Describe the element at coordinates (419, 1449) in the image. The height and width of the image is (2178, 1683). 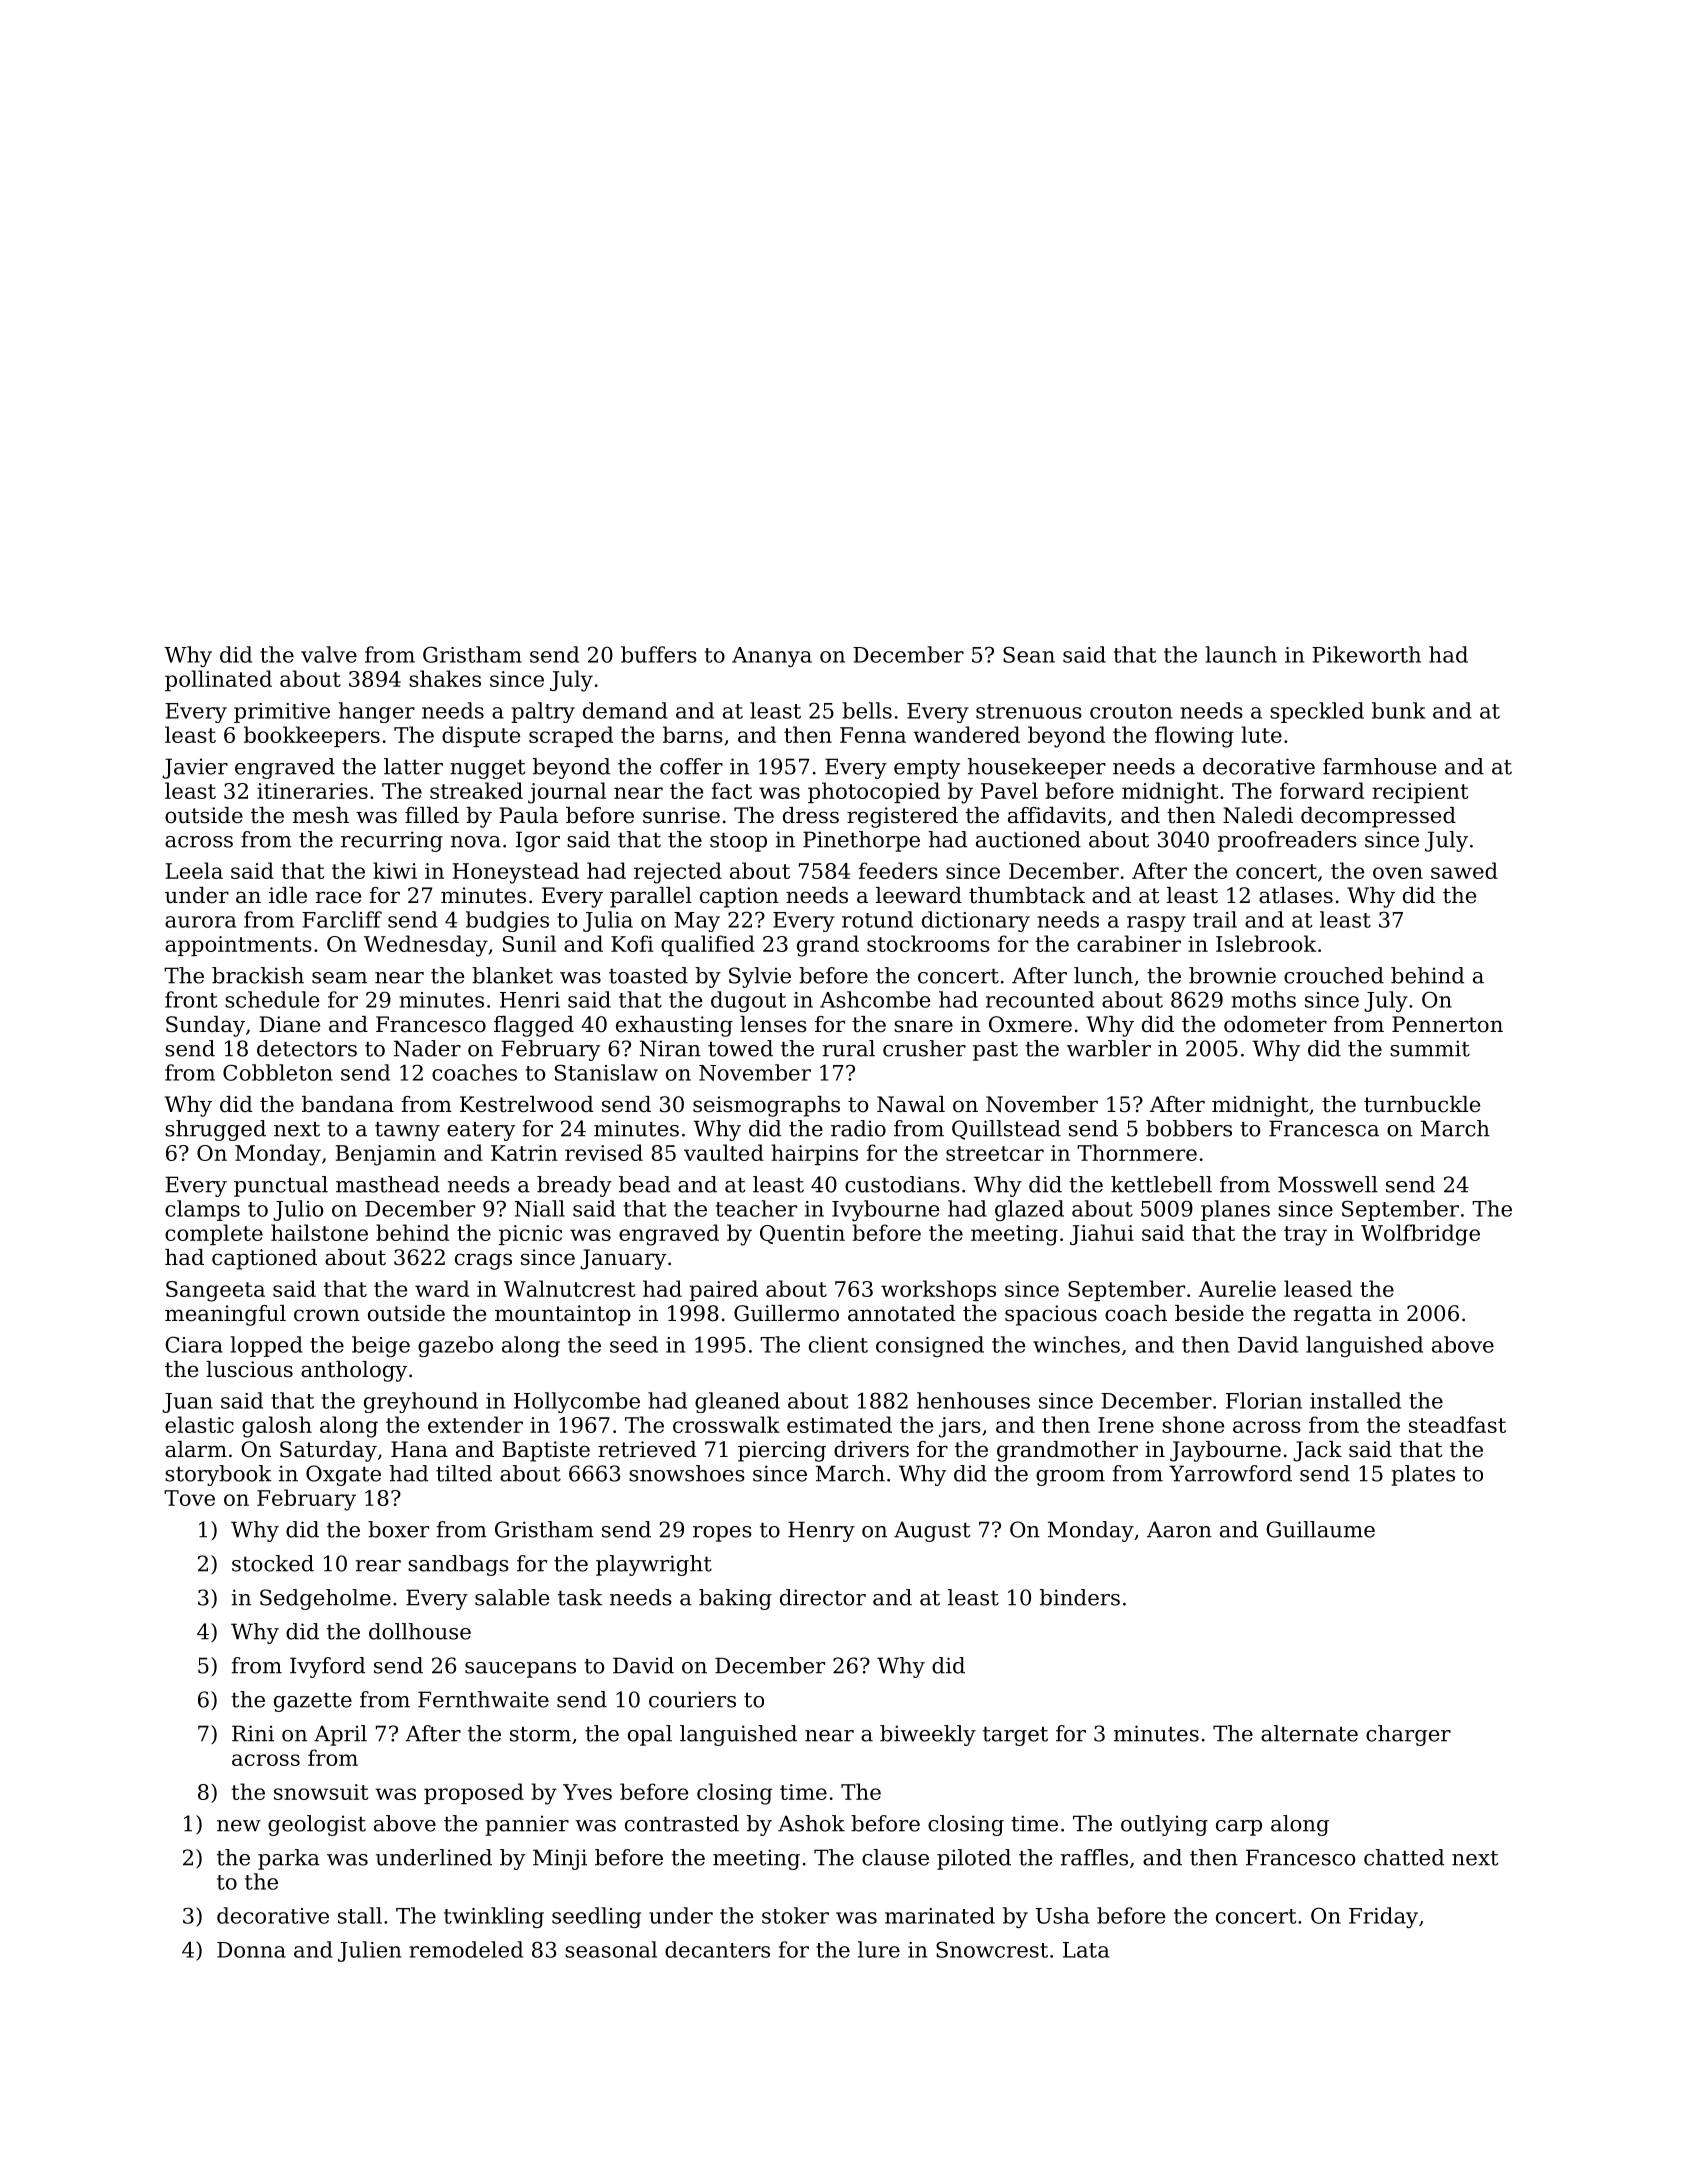
I see `Hana` at that location.
